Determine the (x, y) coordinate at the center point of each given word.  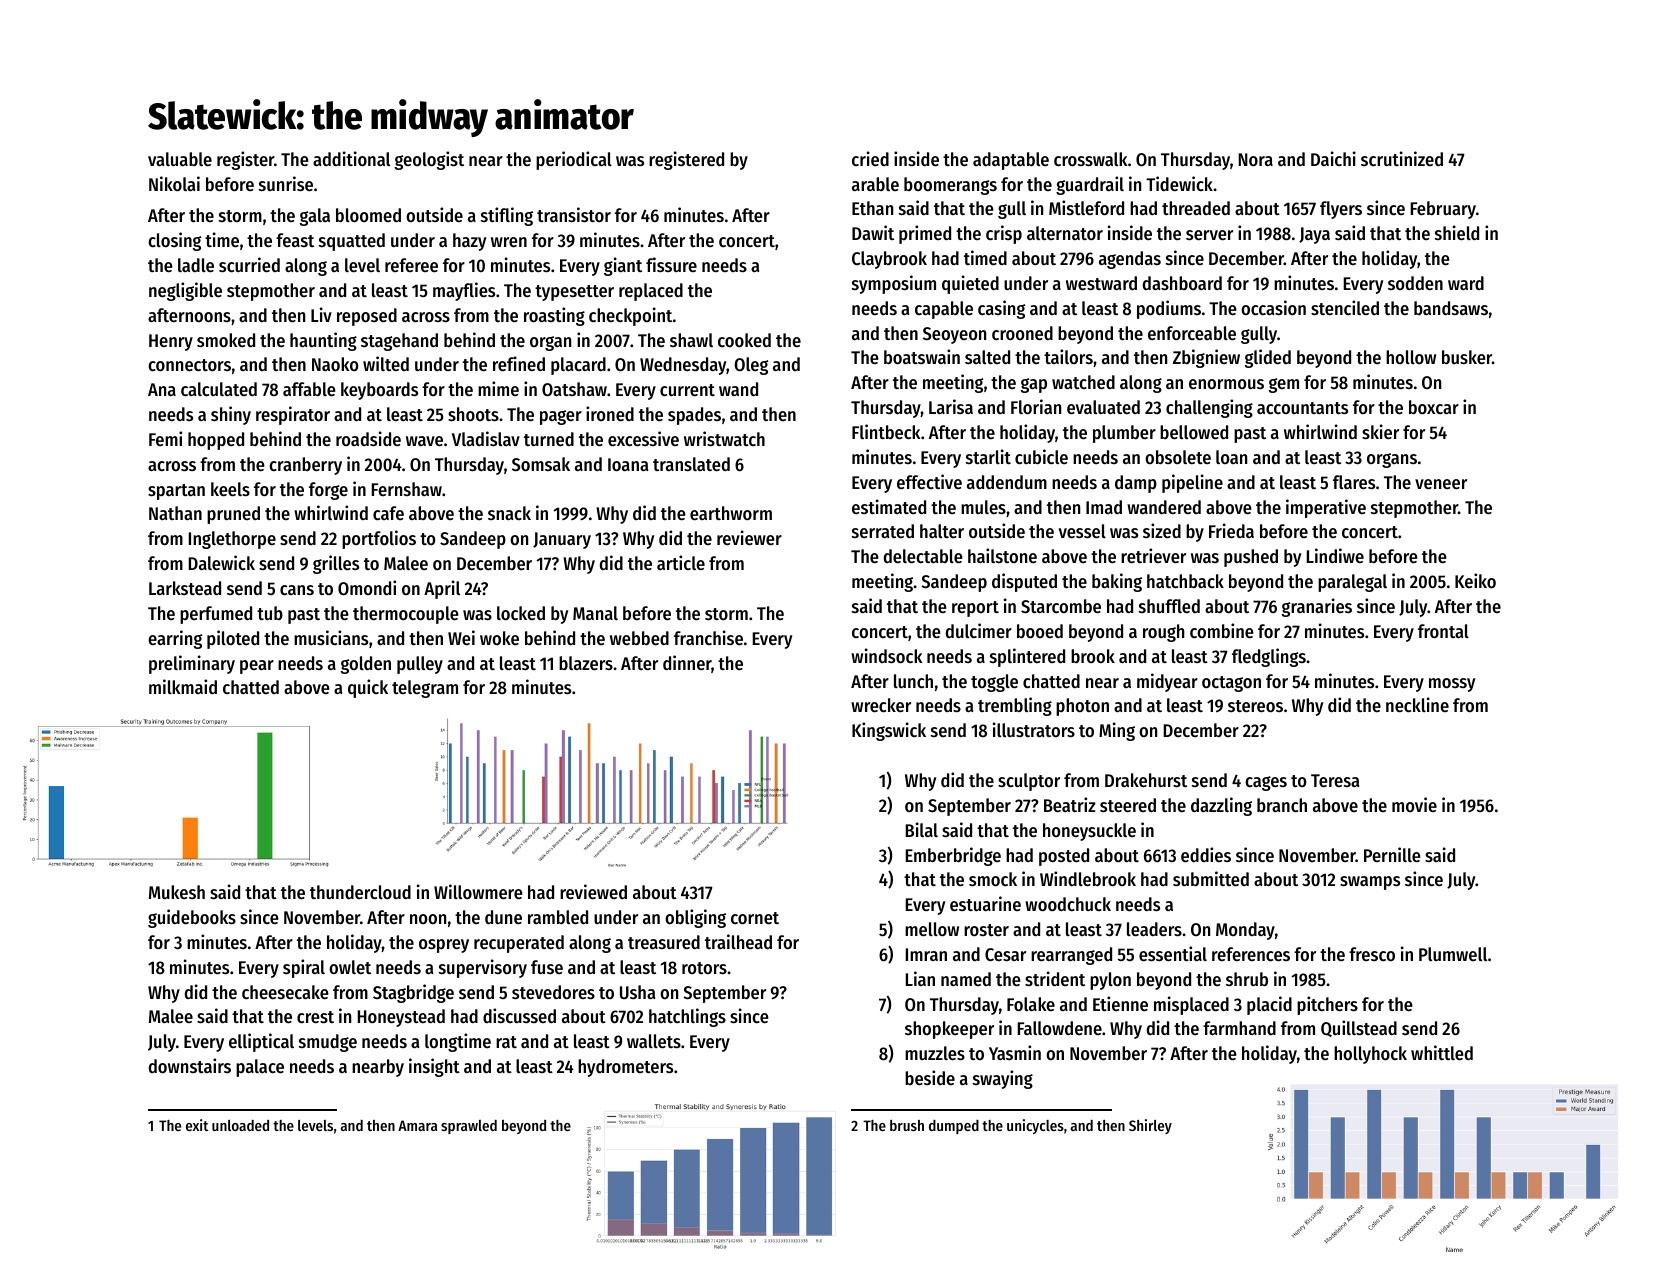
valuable (180, 159)
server (1209, 235)
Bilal (921, 829)
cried (870, 158)
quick (368, 688)
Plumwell (1453, 954)
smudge (328, 1043)
